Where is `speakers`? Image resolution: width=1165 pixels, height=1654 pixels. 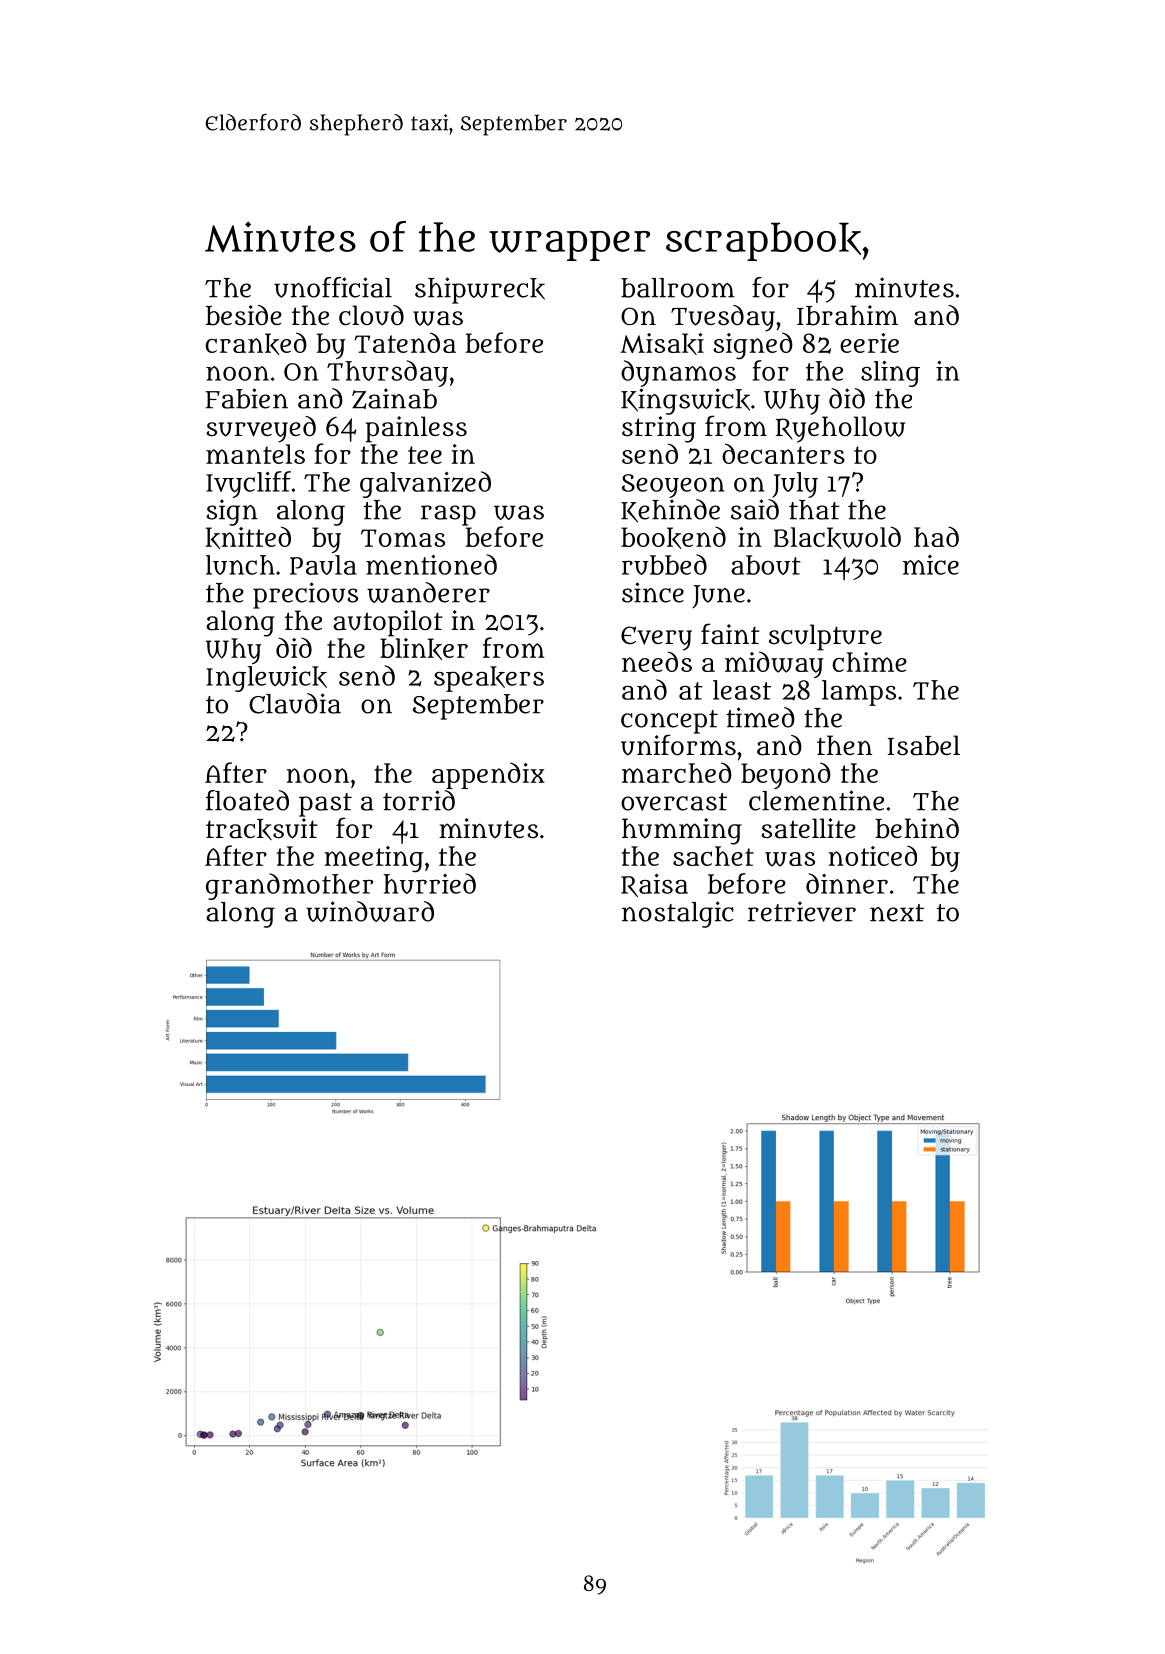 speakers is located at coordinates (489, 679).
